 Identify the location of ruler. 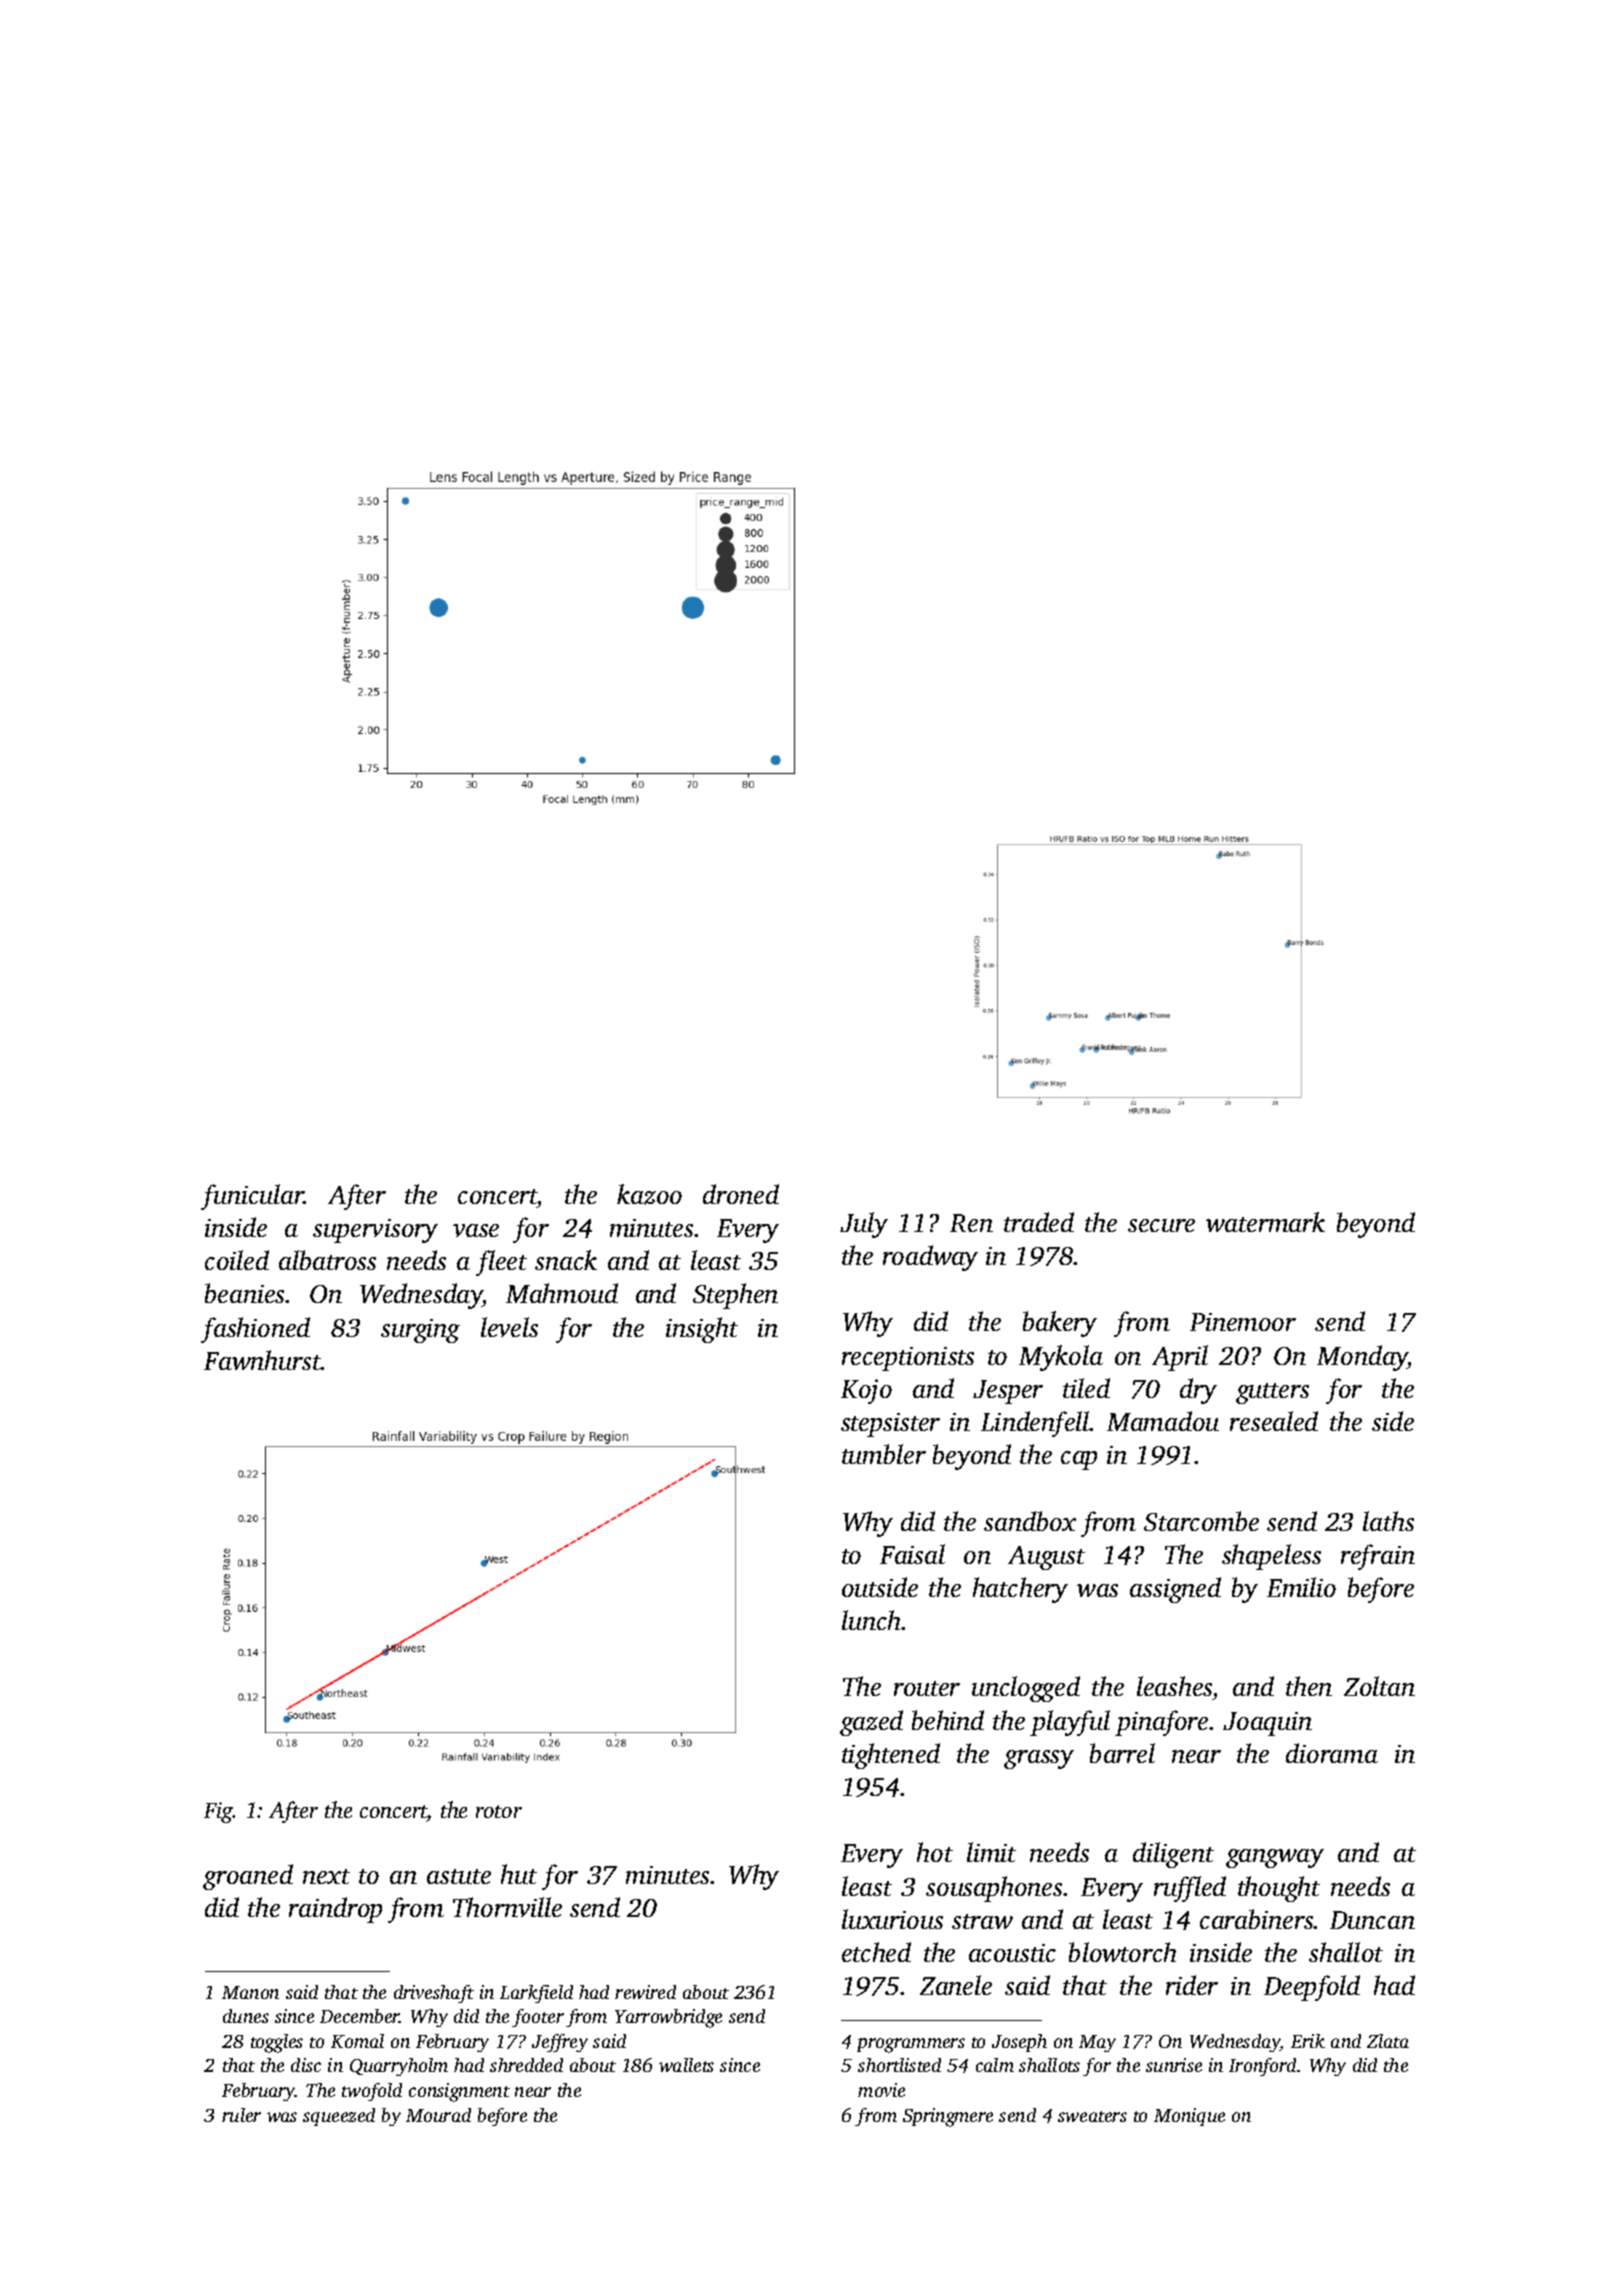
(241, 2115).
